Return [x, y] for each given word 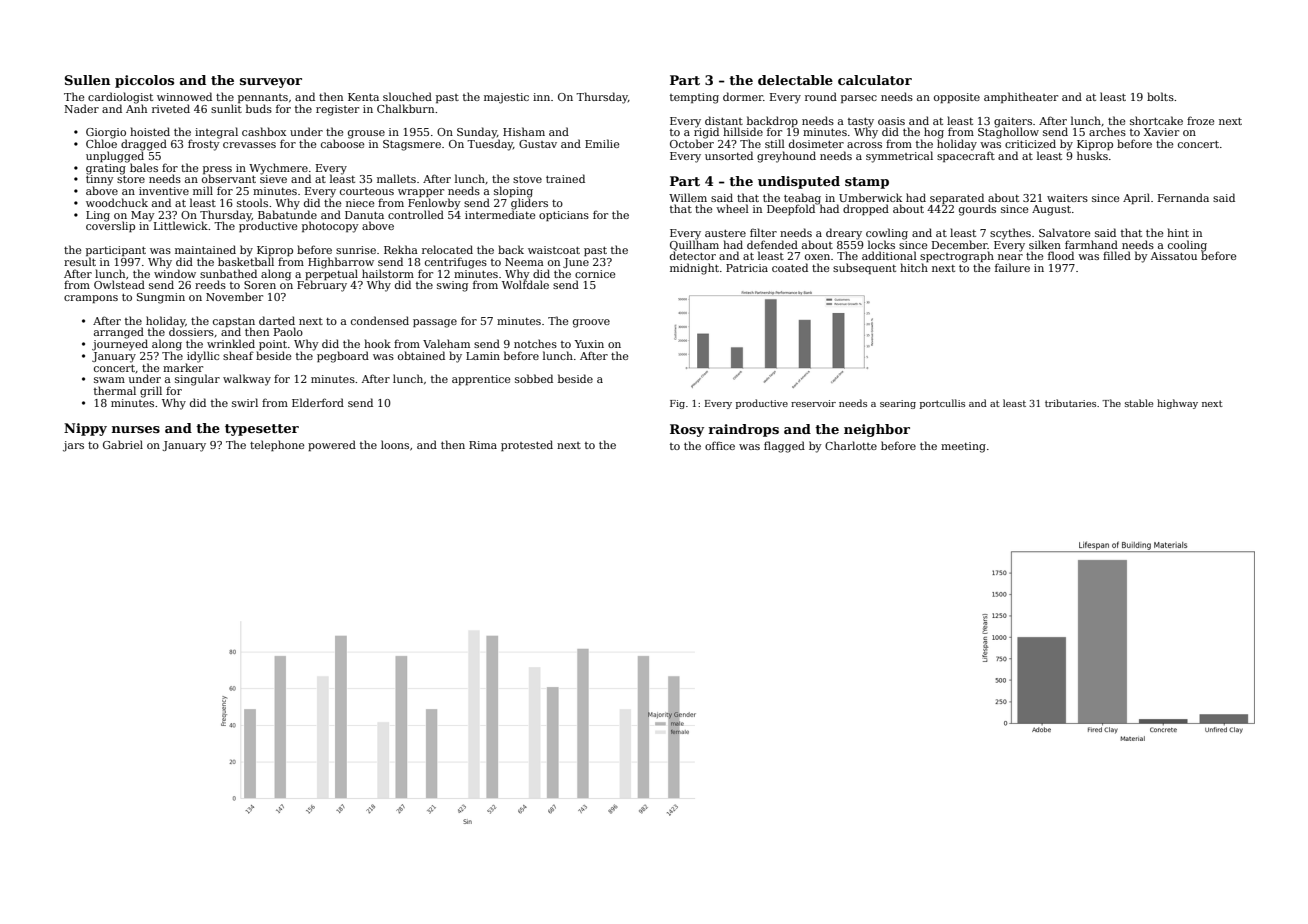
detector [693, 255]
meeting [963, 447]
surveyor [271, 83]
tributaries [1070, 403]
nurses [136, 429]
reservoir [813, 403]
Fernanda [1183, 197]
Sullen [87, 80]
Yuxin [589, 344]
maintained [205, 249]
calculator [875, 80]
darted [277, 320]
